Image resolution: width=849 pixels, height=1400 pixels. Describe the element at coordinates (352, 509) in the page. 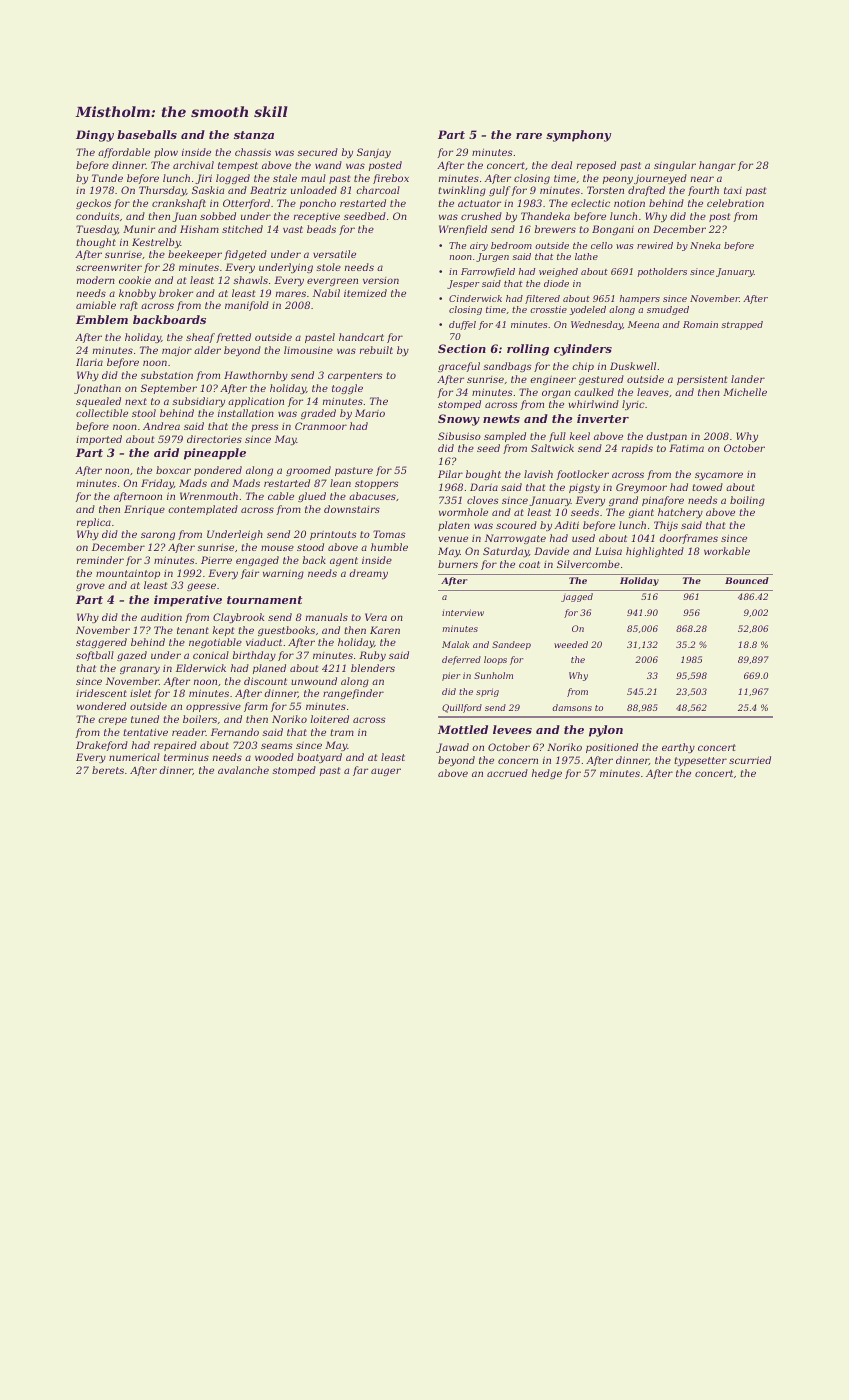

I see `downstairs` at that location.
